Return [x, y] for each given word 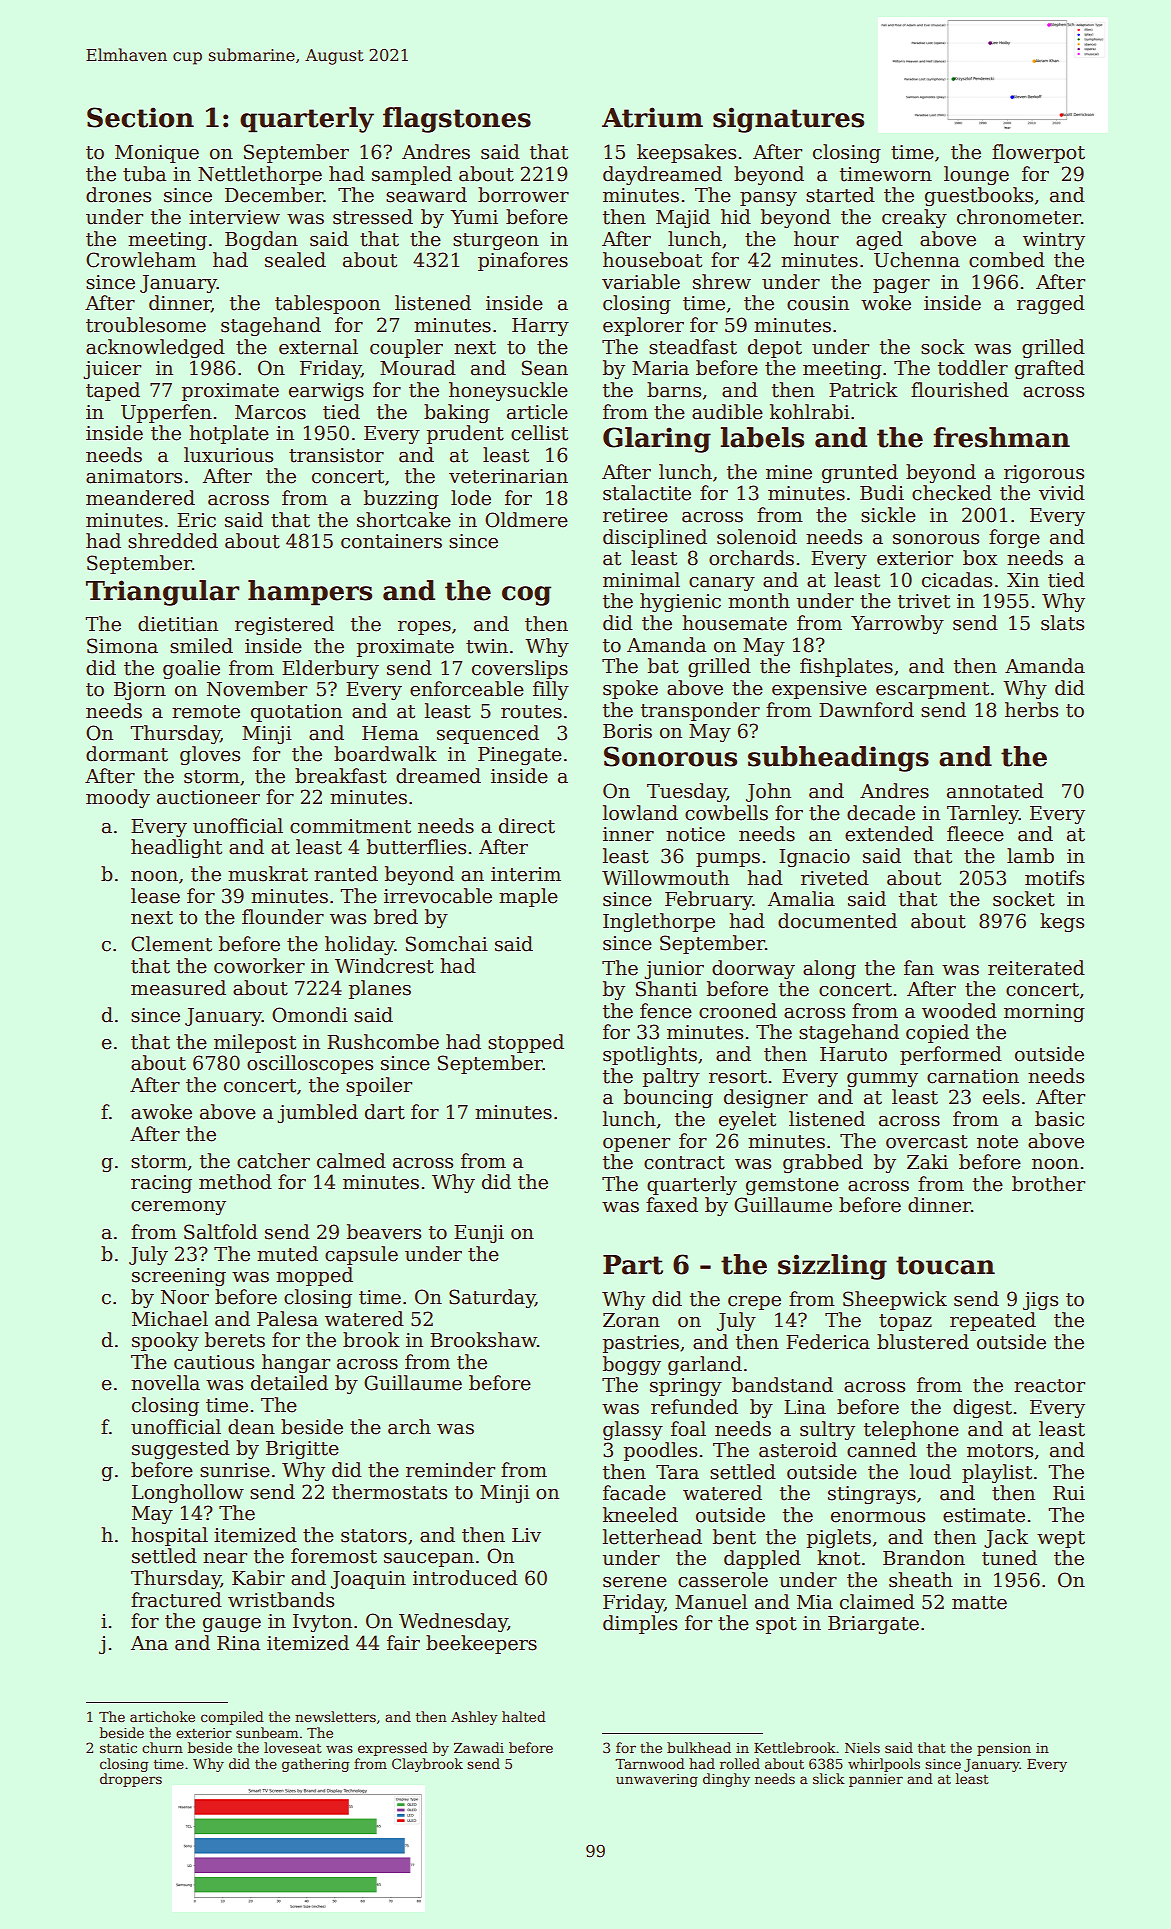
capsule [361, 1255]
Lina [805, 1407]
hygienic [680, 602]
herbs [1031, 710]
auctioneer [208, 797]
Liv [526, 1535]
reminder [450, 1470]
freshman [1001, 437]
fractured [176, 1600]
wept [1061, 1539]
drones [118, 195]
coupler [406, 348]
